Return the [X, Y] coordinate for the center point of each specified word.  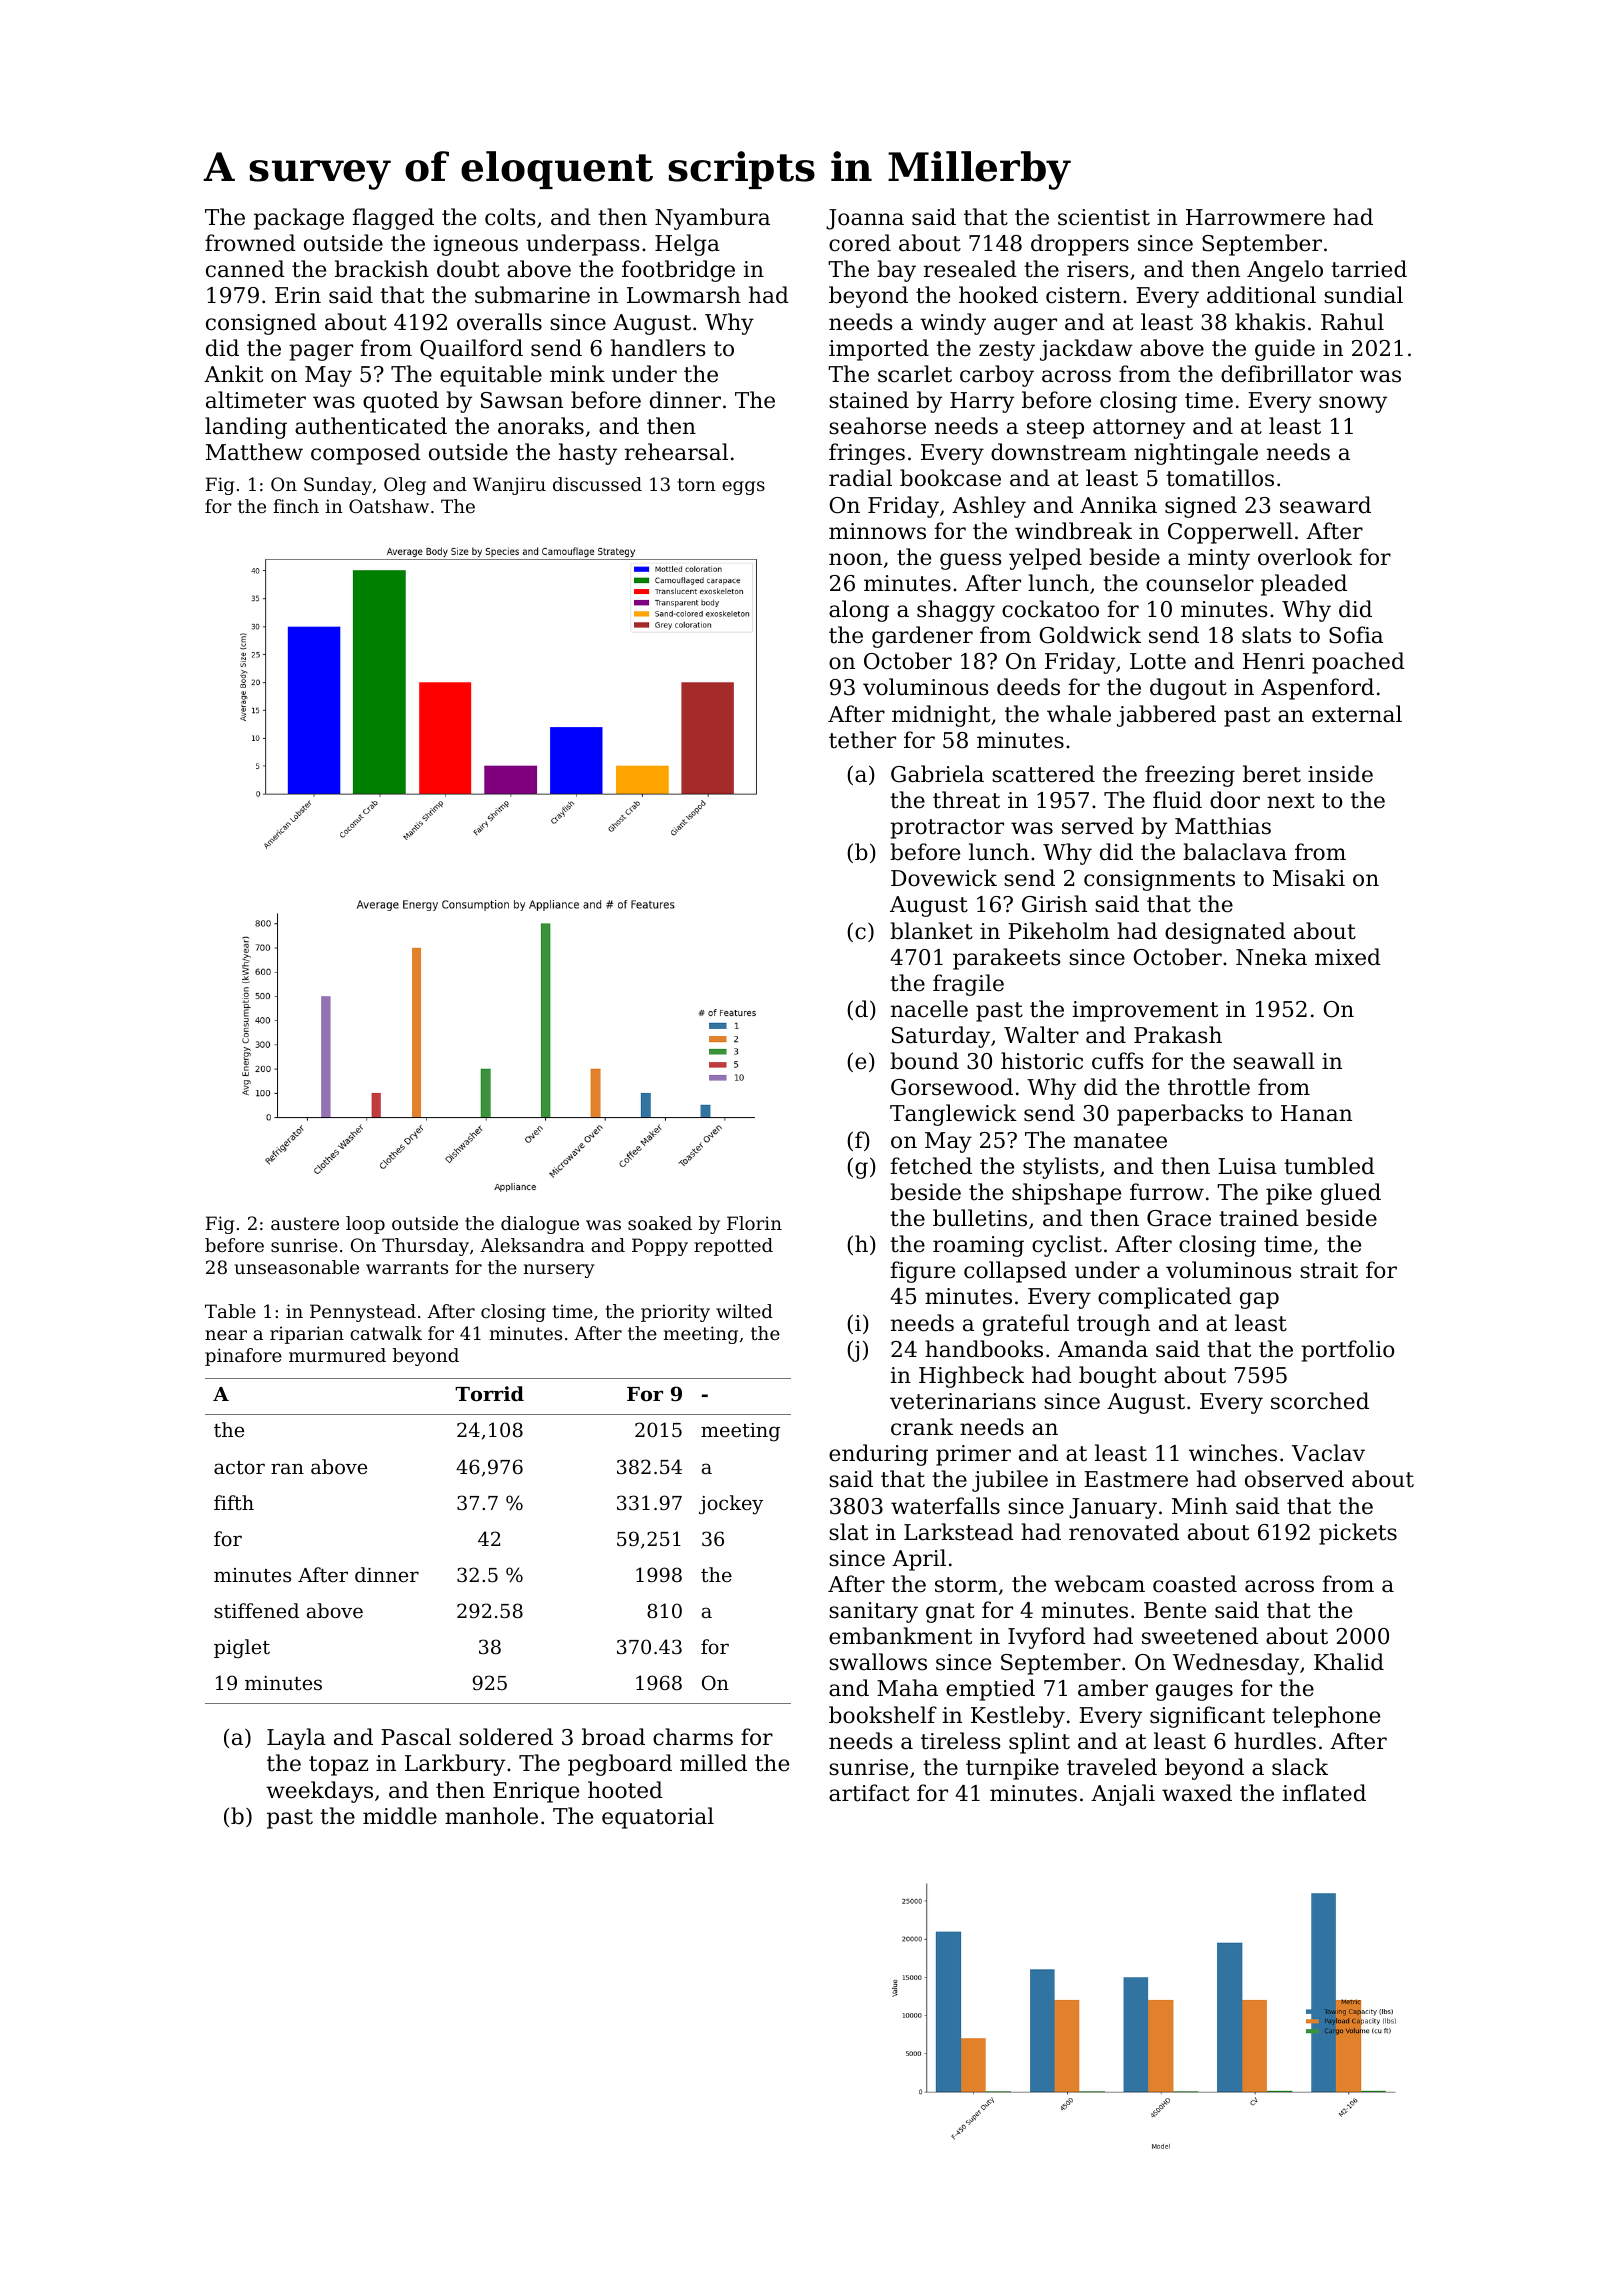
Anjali [1123, 1795]
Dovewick [944, 878]
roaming [978, 1246]
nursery [559, 1271]
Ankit [233, 374]
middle [400, 1816]
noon [855, 559]
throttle [1209, 1087]
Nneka [1271, 957]
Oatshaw [389, 506]
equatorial [658, 1818]
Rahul [1352, 322]
